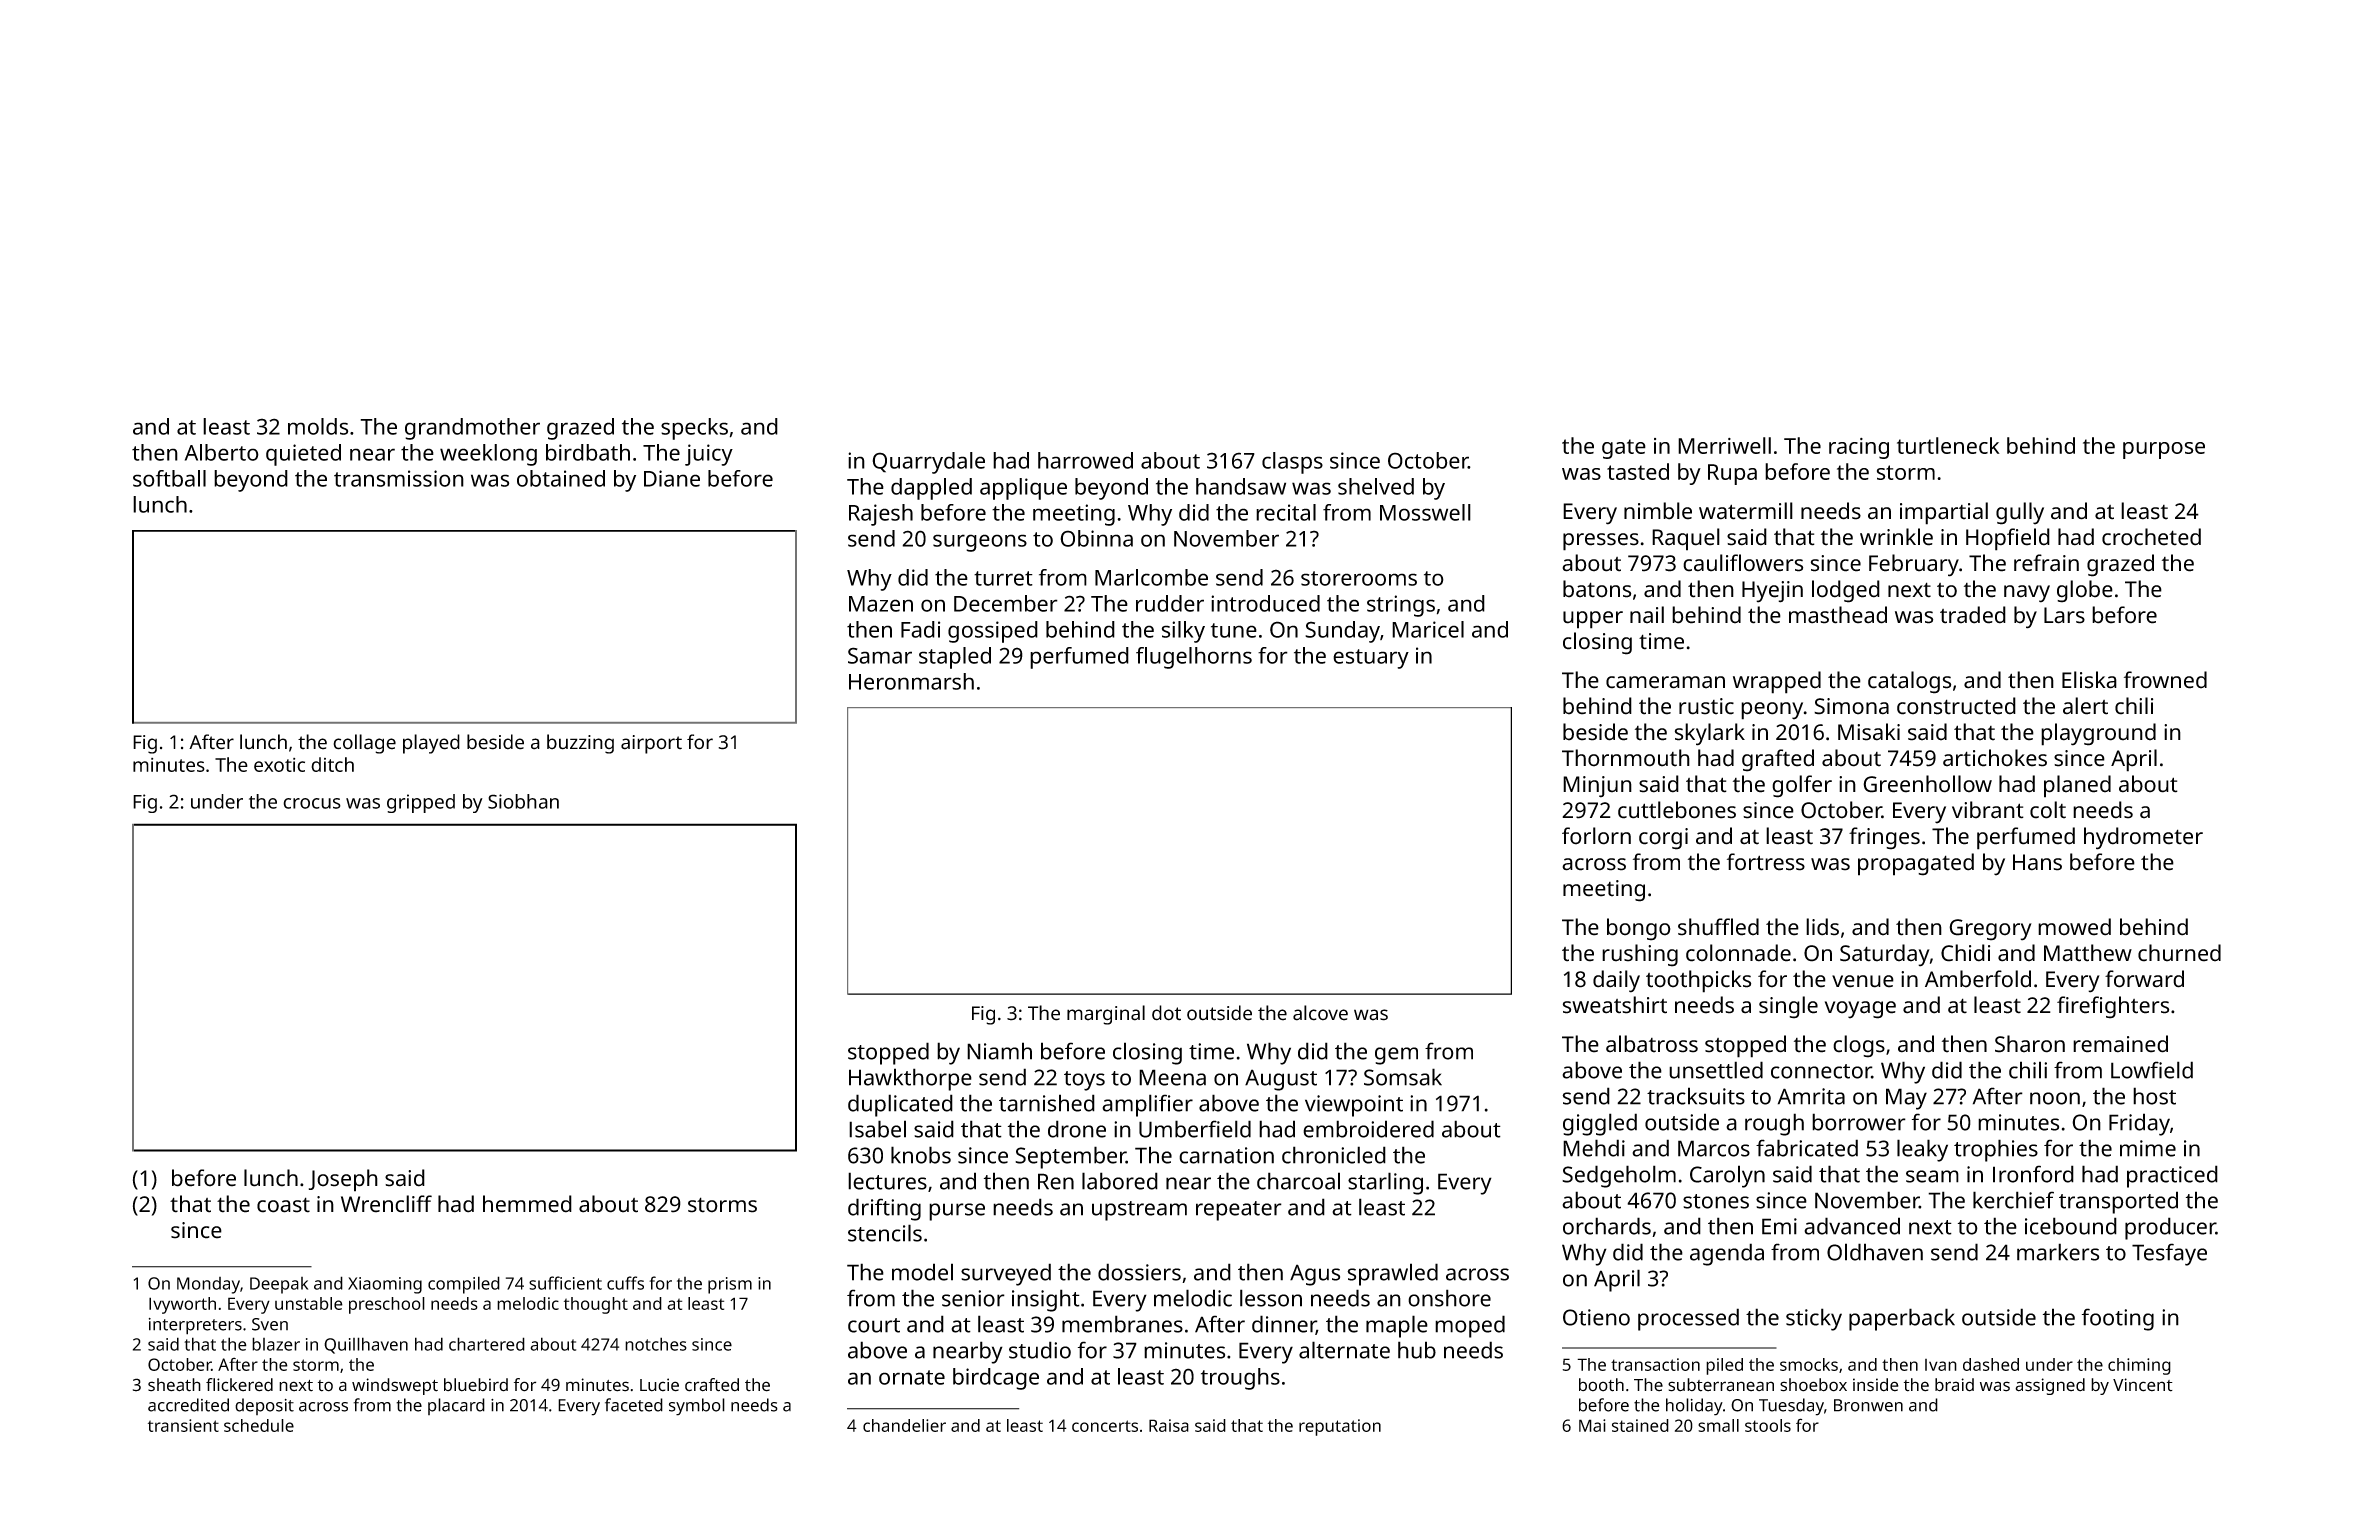 Image resolution: width=2359 pixels, height=1526 pixels. What do you see at coordinates (656, 1344) in the image?
I see `notches` at bounding box center [656, 1344].
